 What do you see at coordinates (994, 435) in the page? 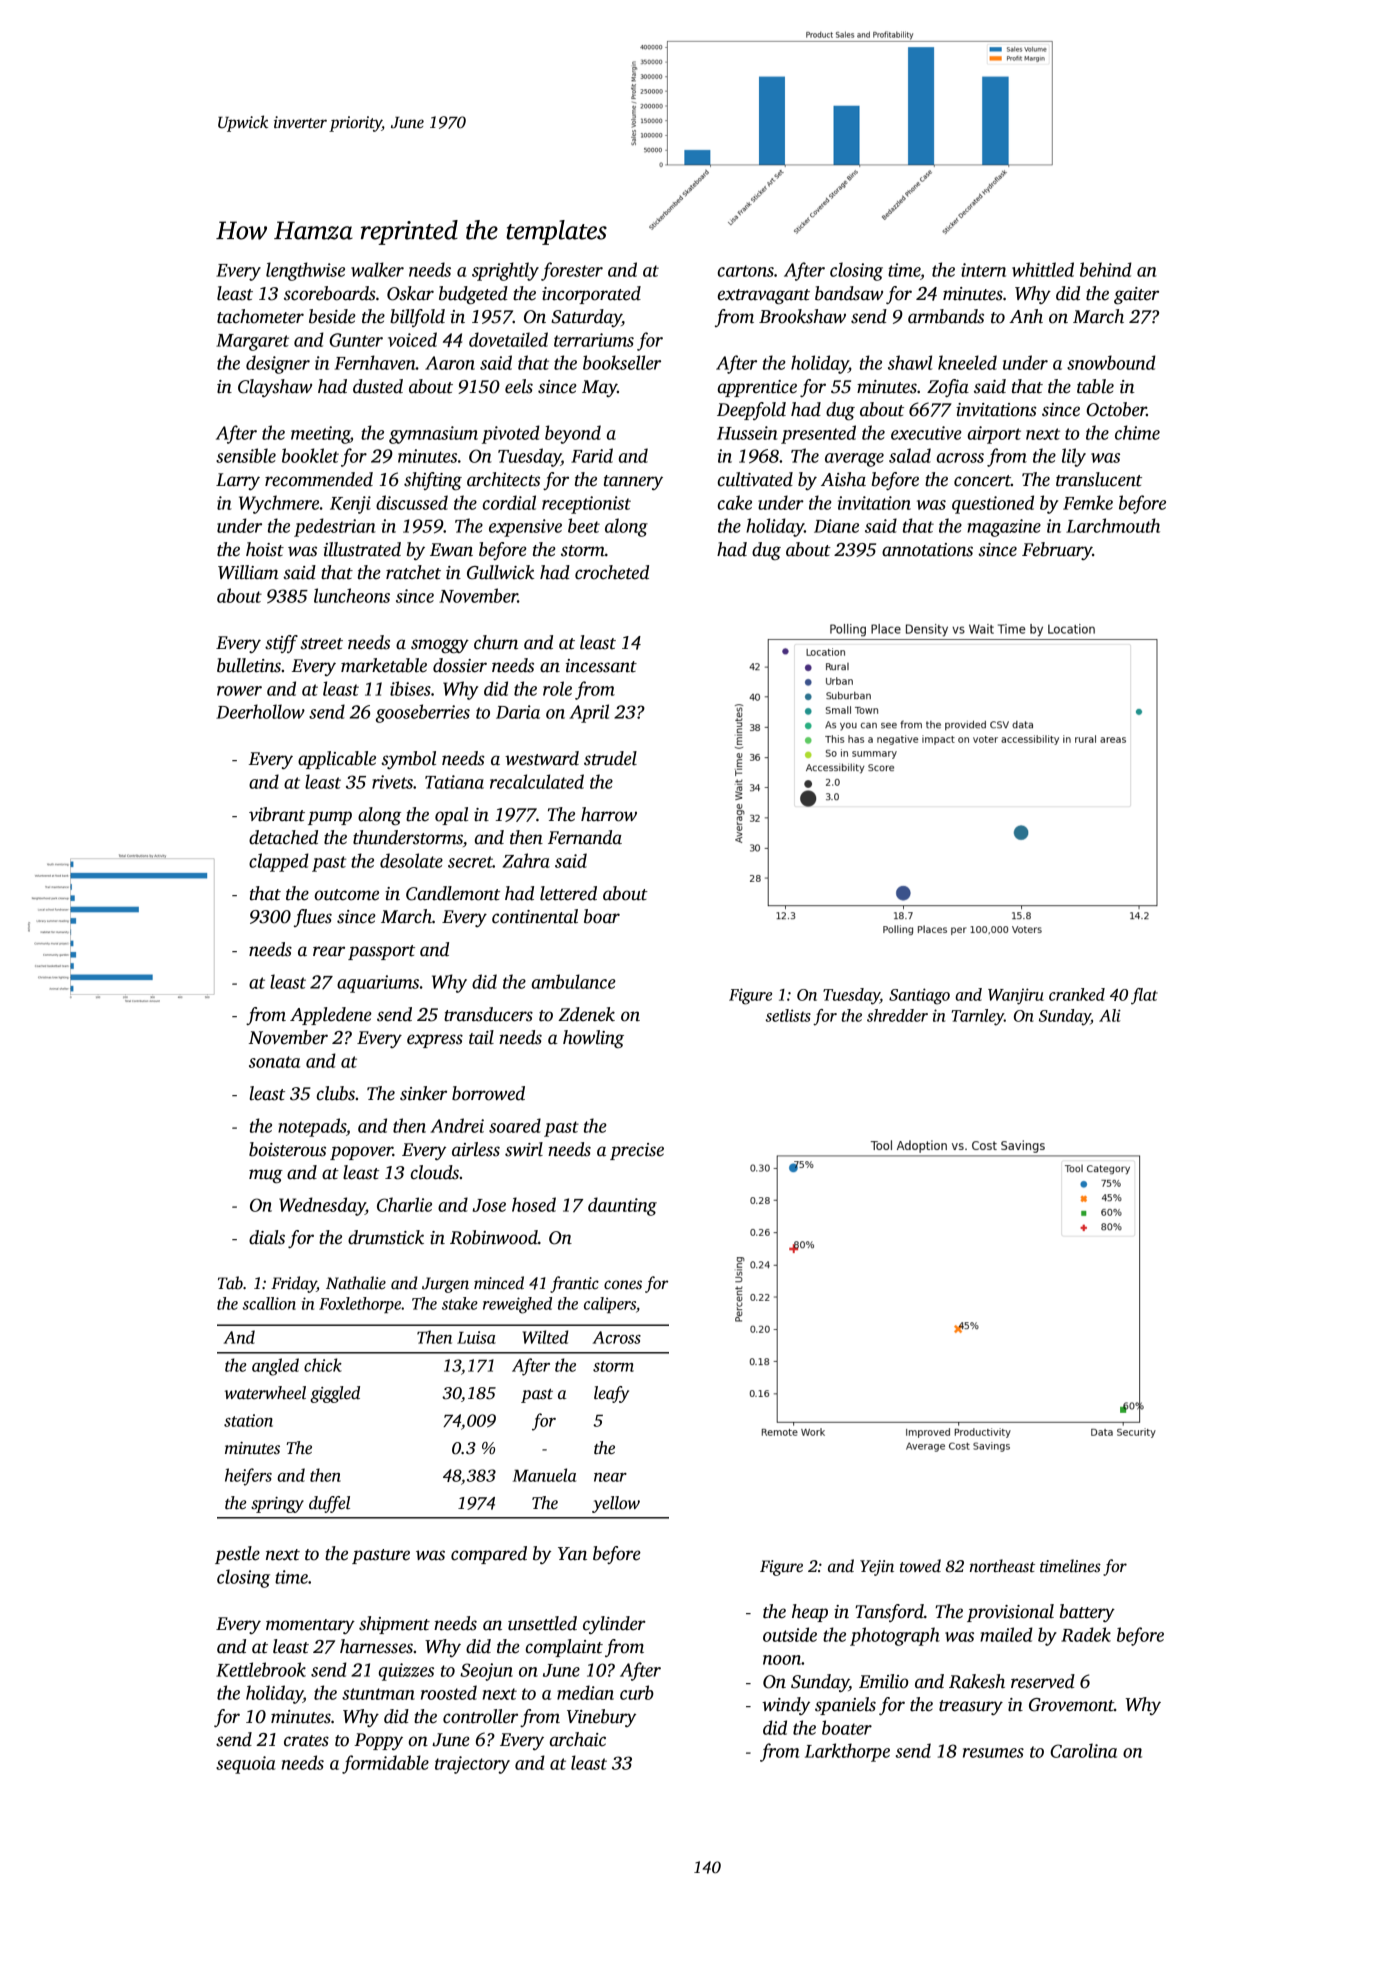
I see `airport` at bounding box center [994, 435].
